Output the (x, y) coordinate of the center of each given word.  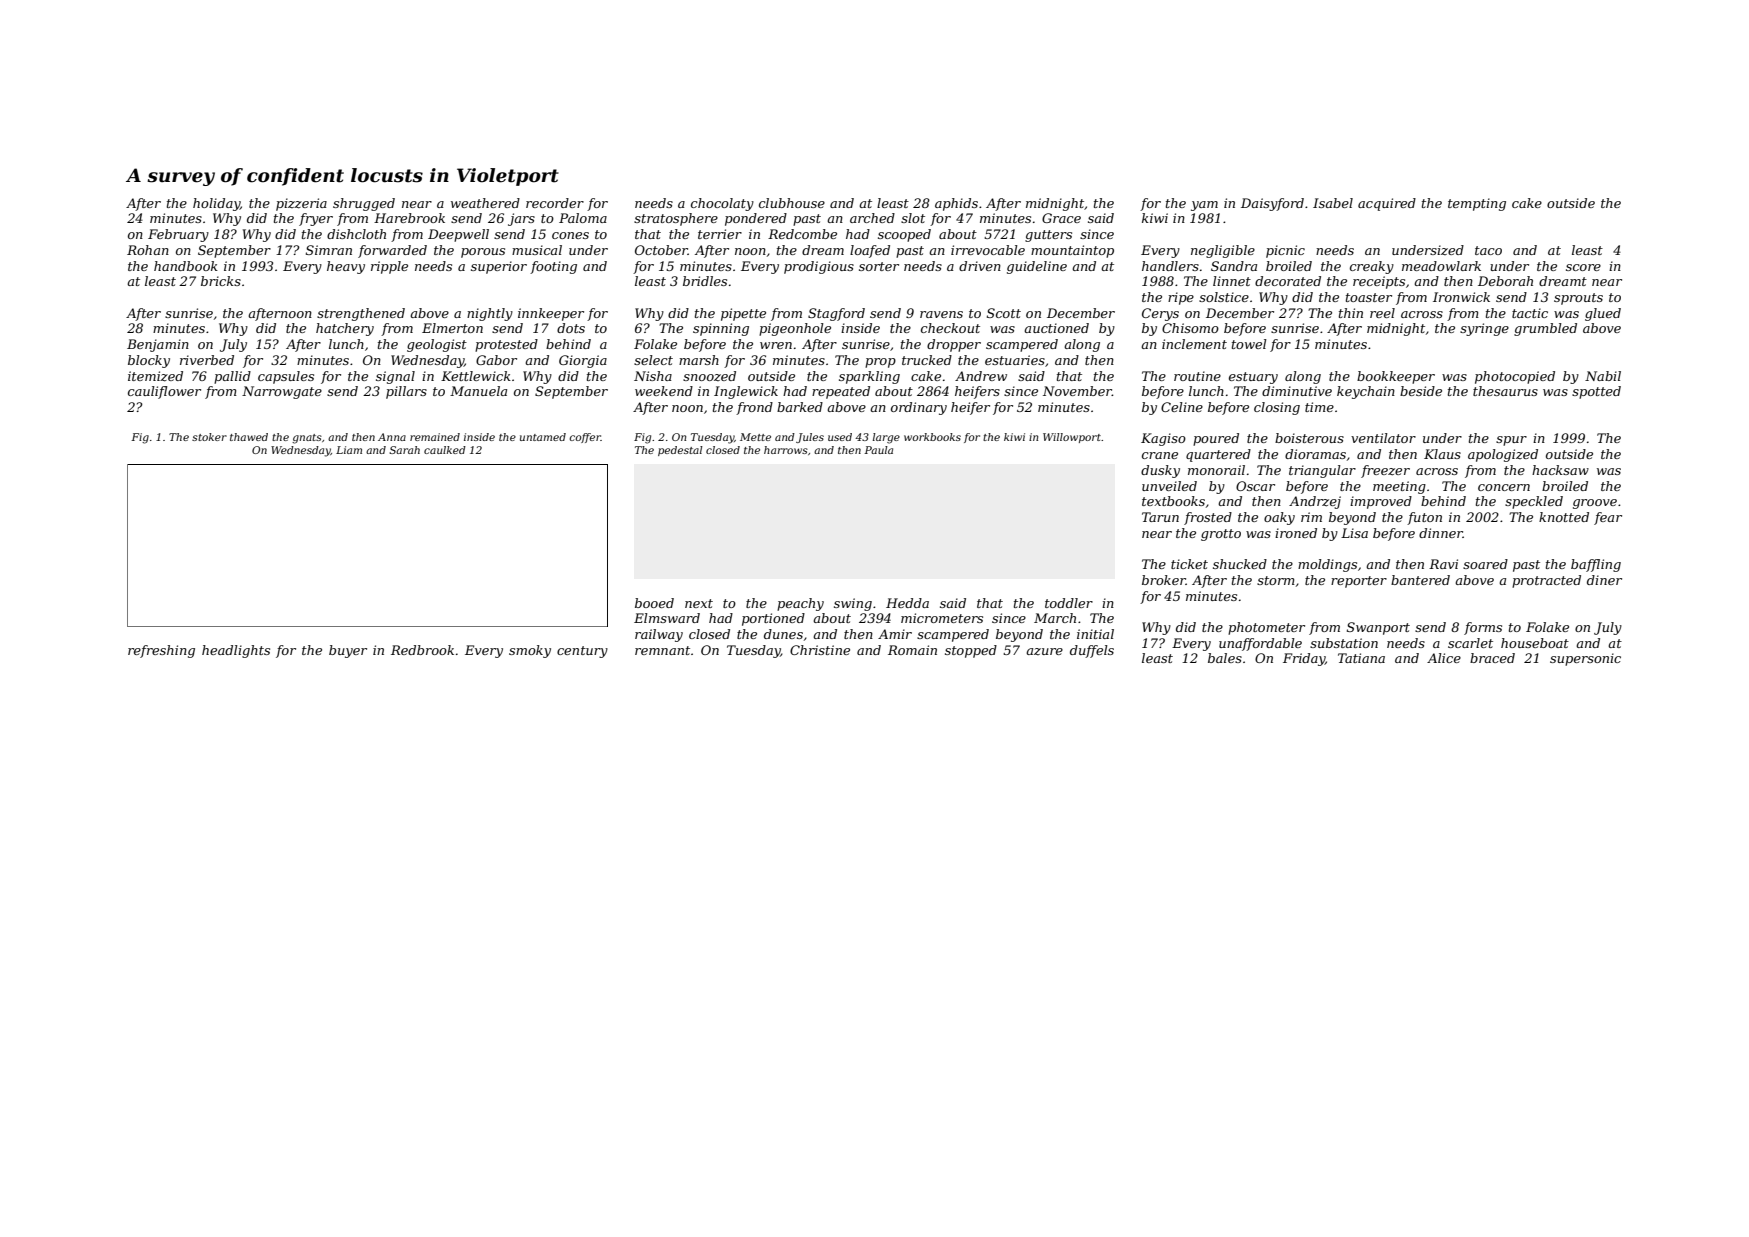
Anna (392, 437)
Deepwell (458, 235)
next (699, 603)
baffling (1596, 565)
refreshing (161, 651)
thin (1351, 313)
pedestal (680, 451)
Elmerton (452, 328)
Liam (349, 450)
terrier (720, 234)
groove (1595, 504)
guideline (1037, 267)
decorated (1288, 281)
